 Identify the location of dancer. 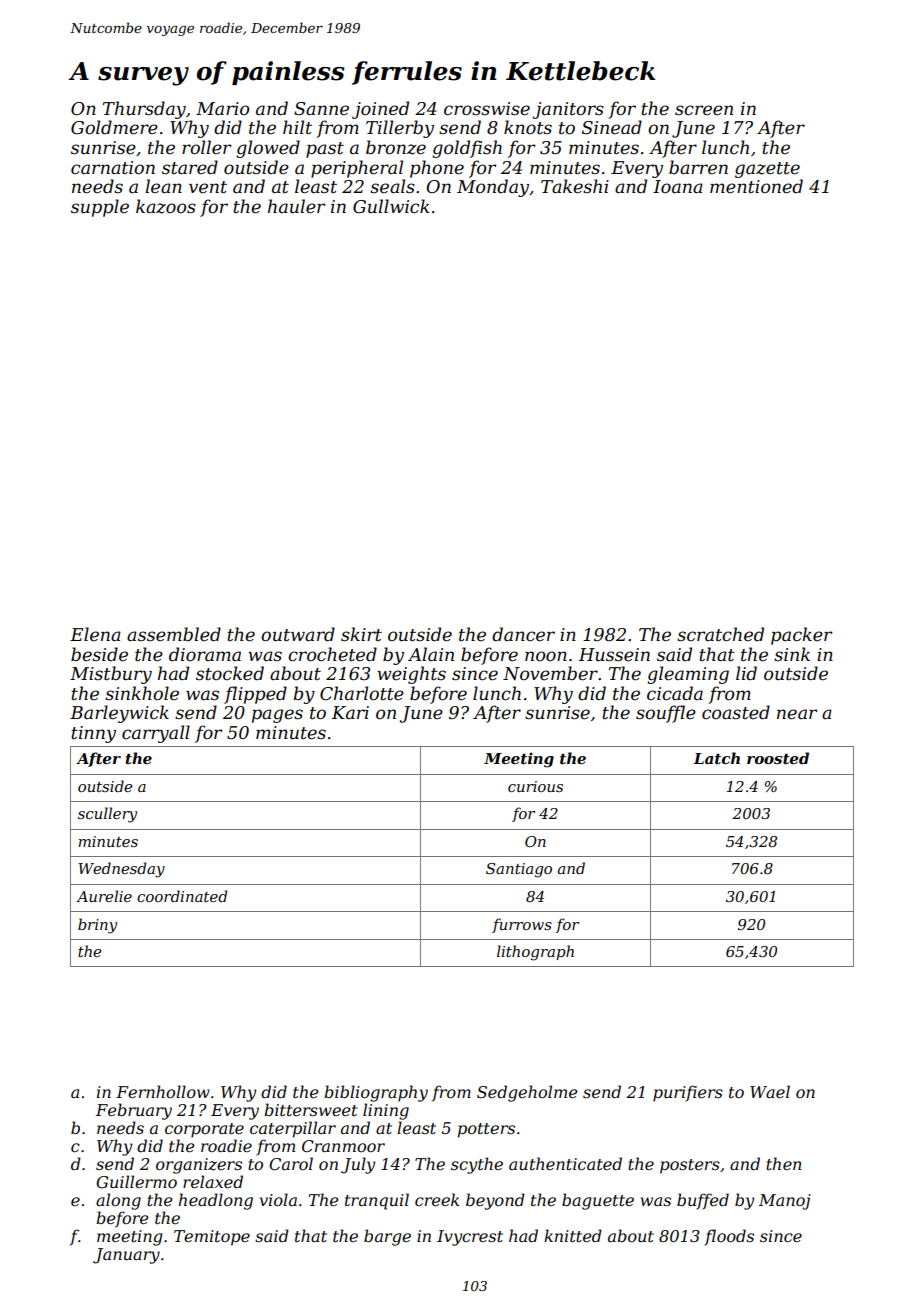
(523, 634).
